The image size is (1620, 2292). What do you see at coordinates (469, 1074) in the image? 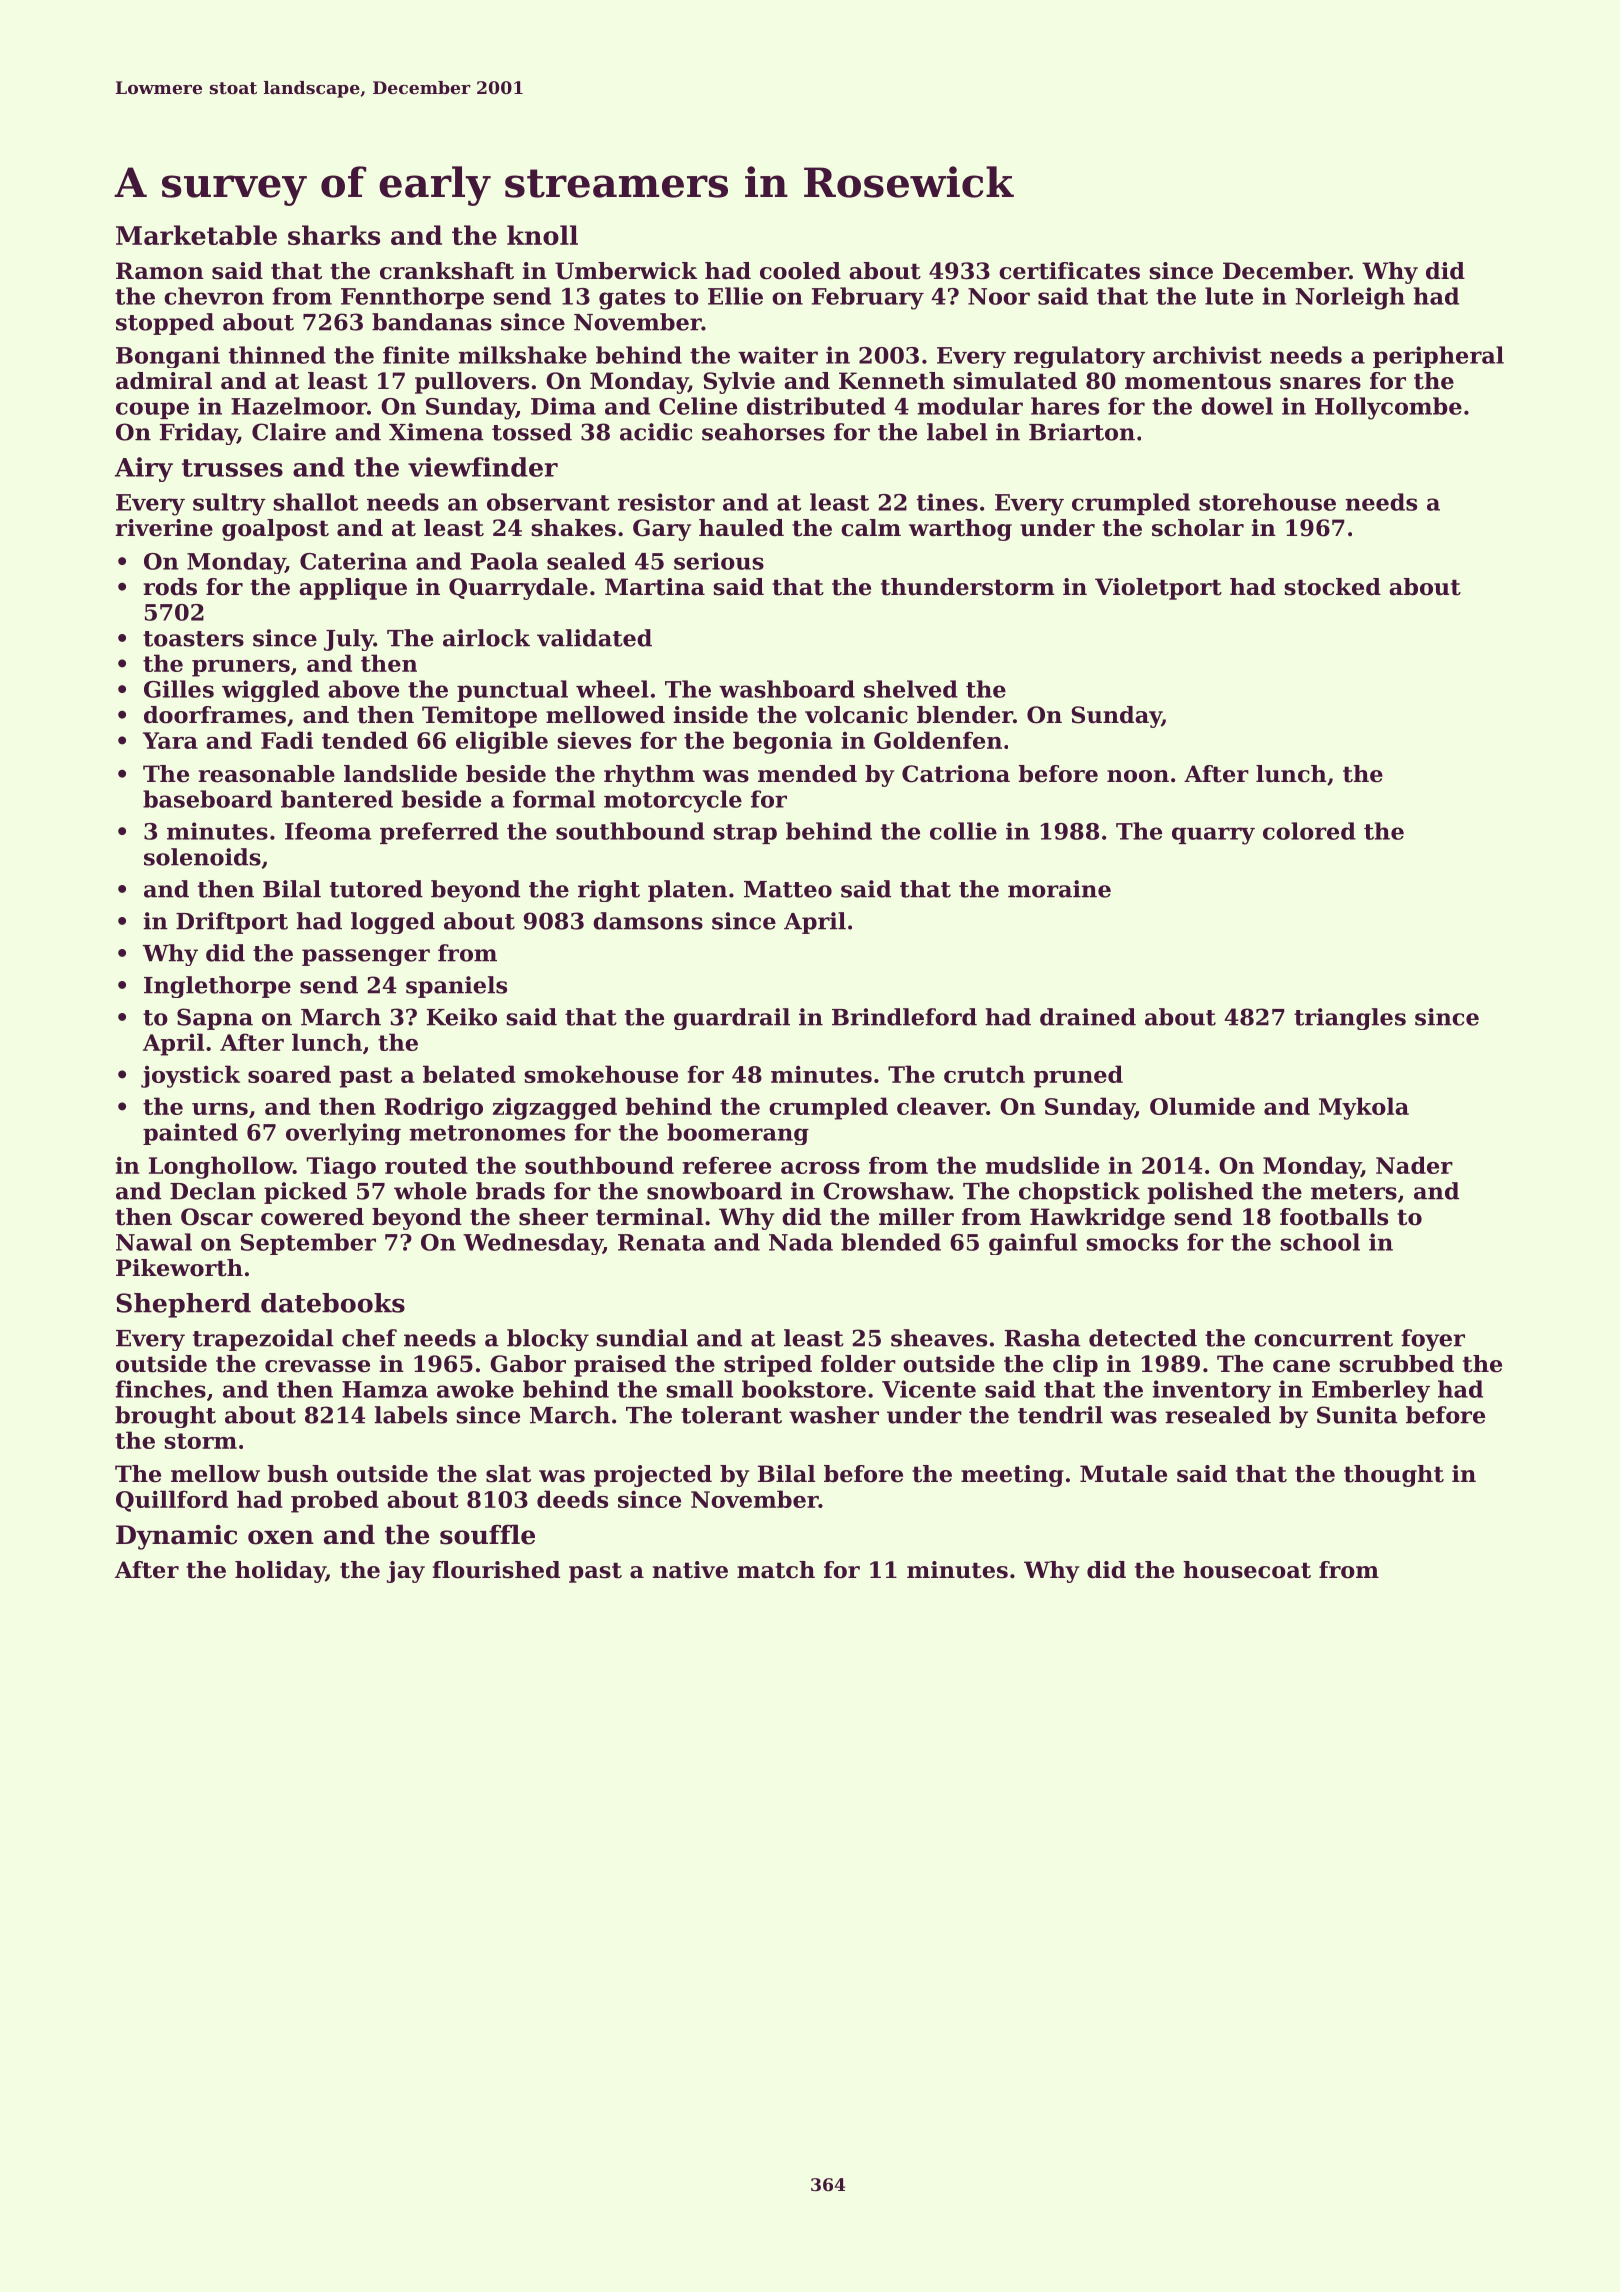
I see `belated` at bounding box center [469, 1074].
